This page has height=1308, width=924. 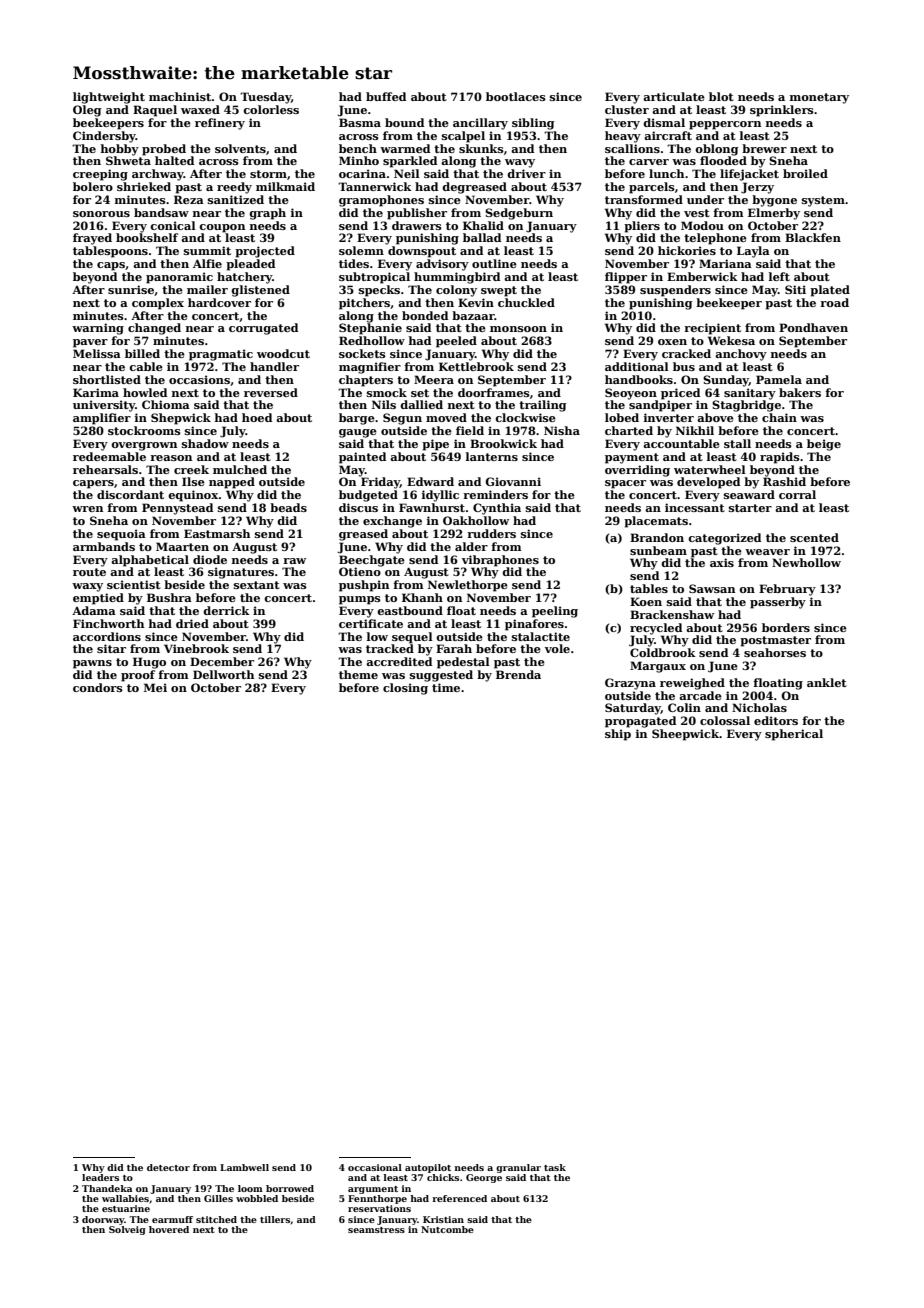 I want to click on Siti, so click(x=795, y=289).
